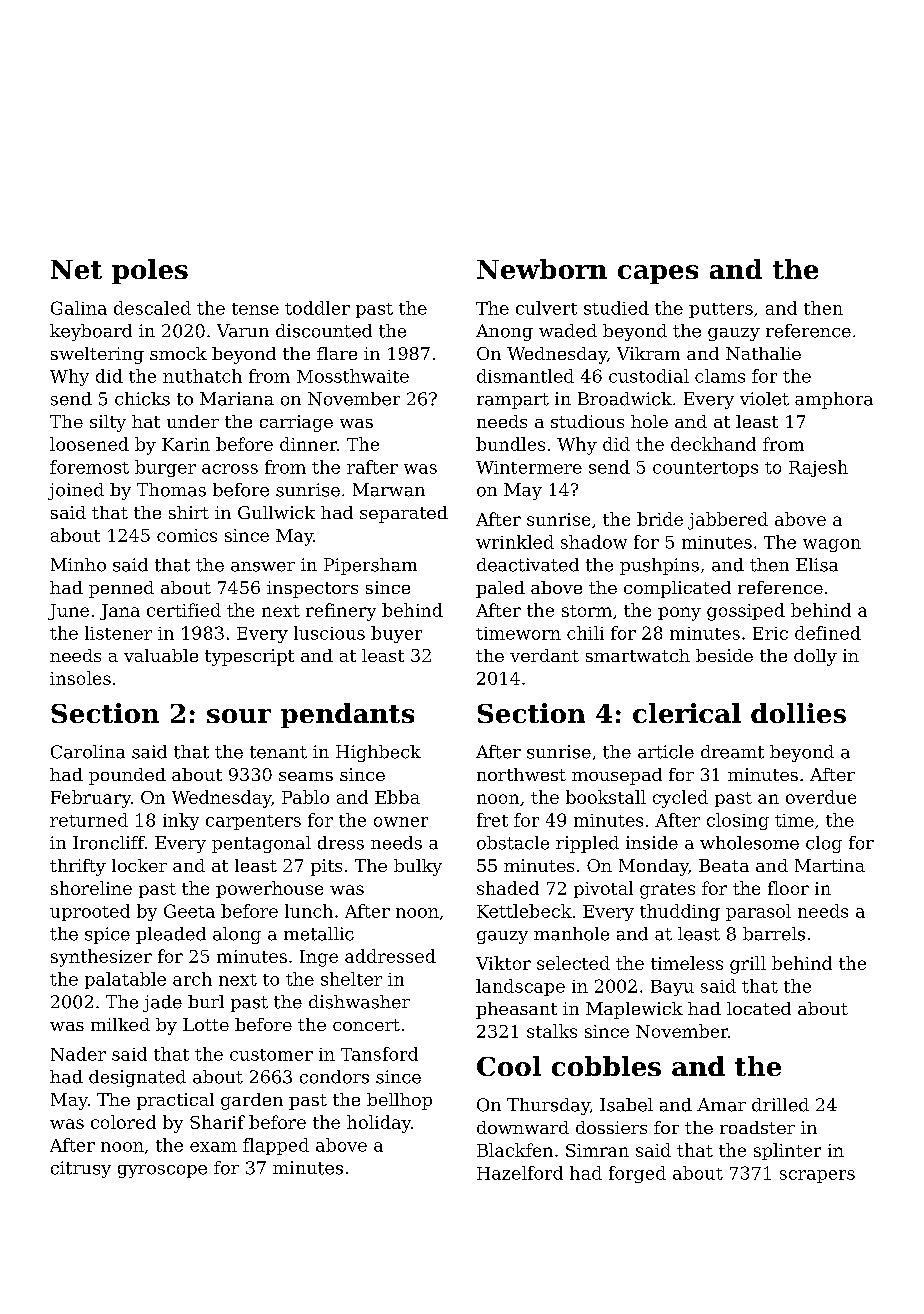  I want to click on scrapers, so click(817, 1176).
